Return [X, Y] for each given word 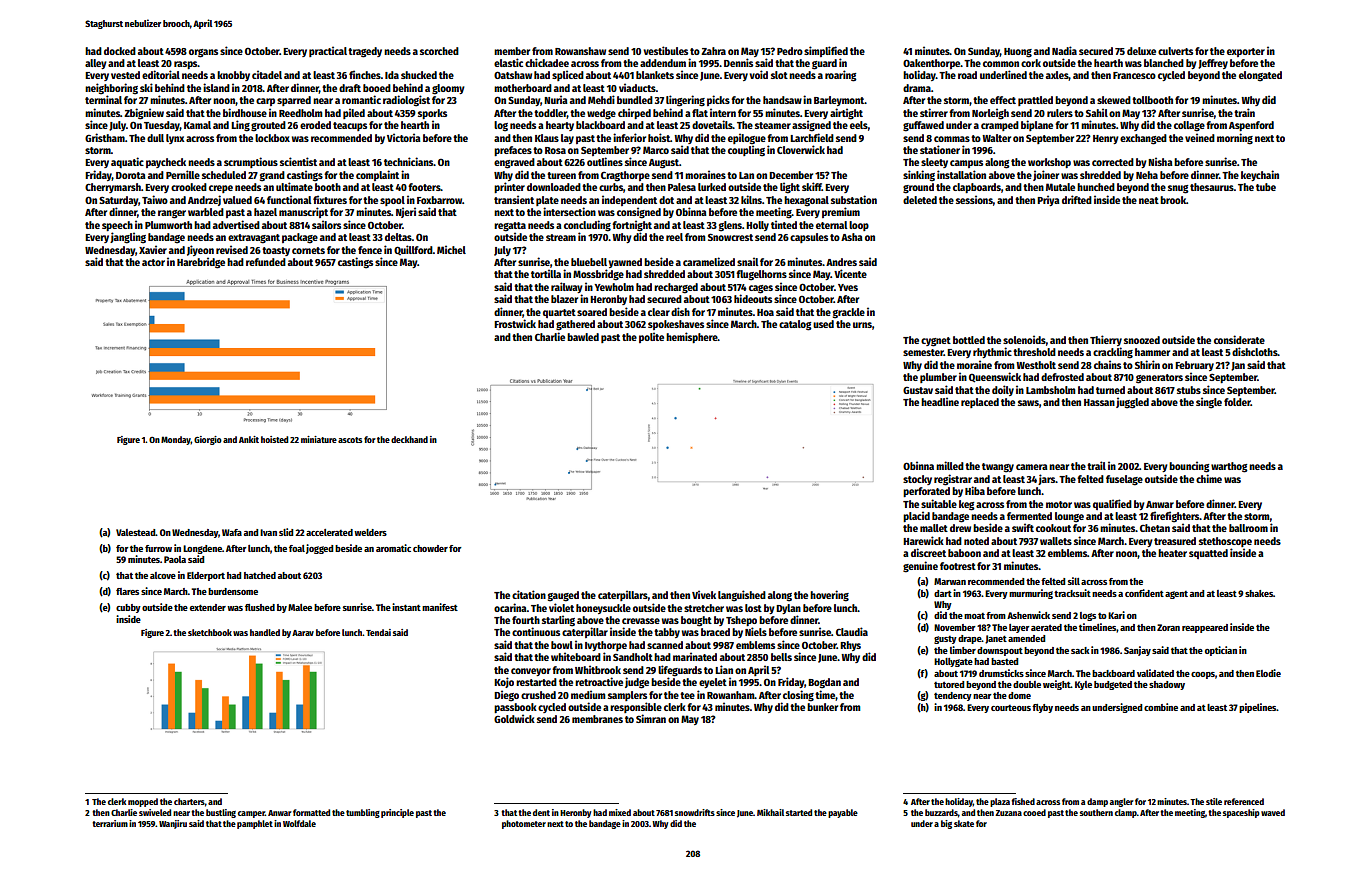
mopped [143, 802]
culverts [1175, 51]
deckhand [409, 439]
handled [265, 632]
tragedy [365, 52]
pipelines [1258, 708]
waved [1273, 812]
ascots [350, 440]
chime [1209, 478]
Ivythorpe [606, 646]
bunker [822, 707]
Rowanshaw [580, 51]
